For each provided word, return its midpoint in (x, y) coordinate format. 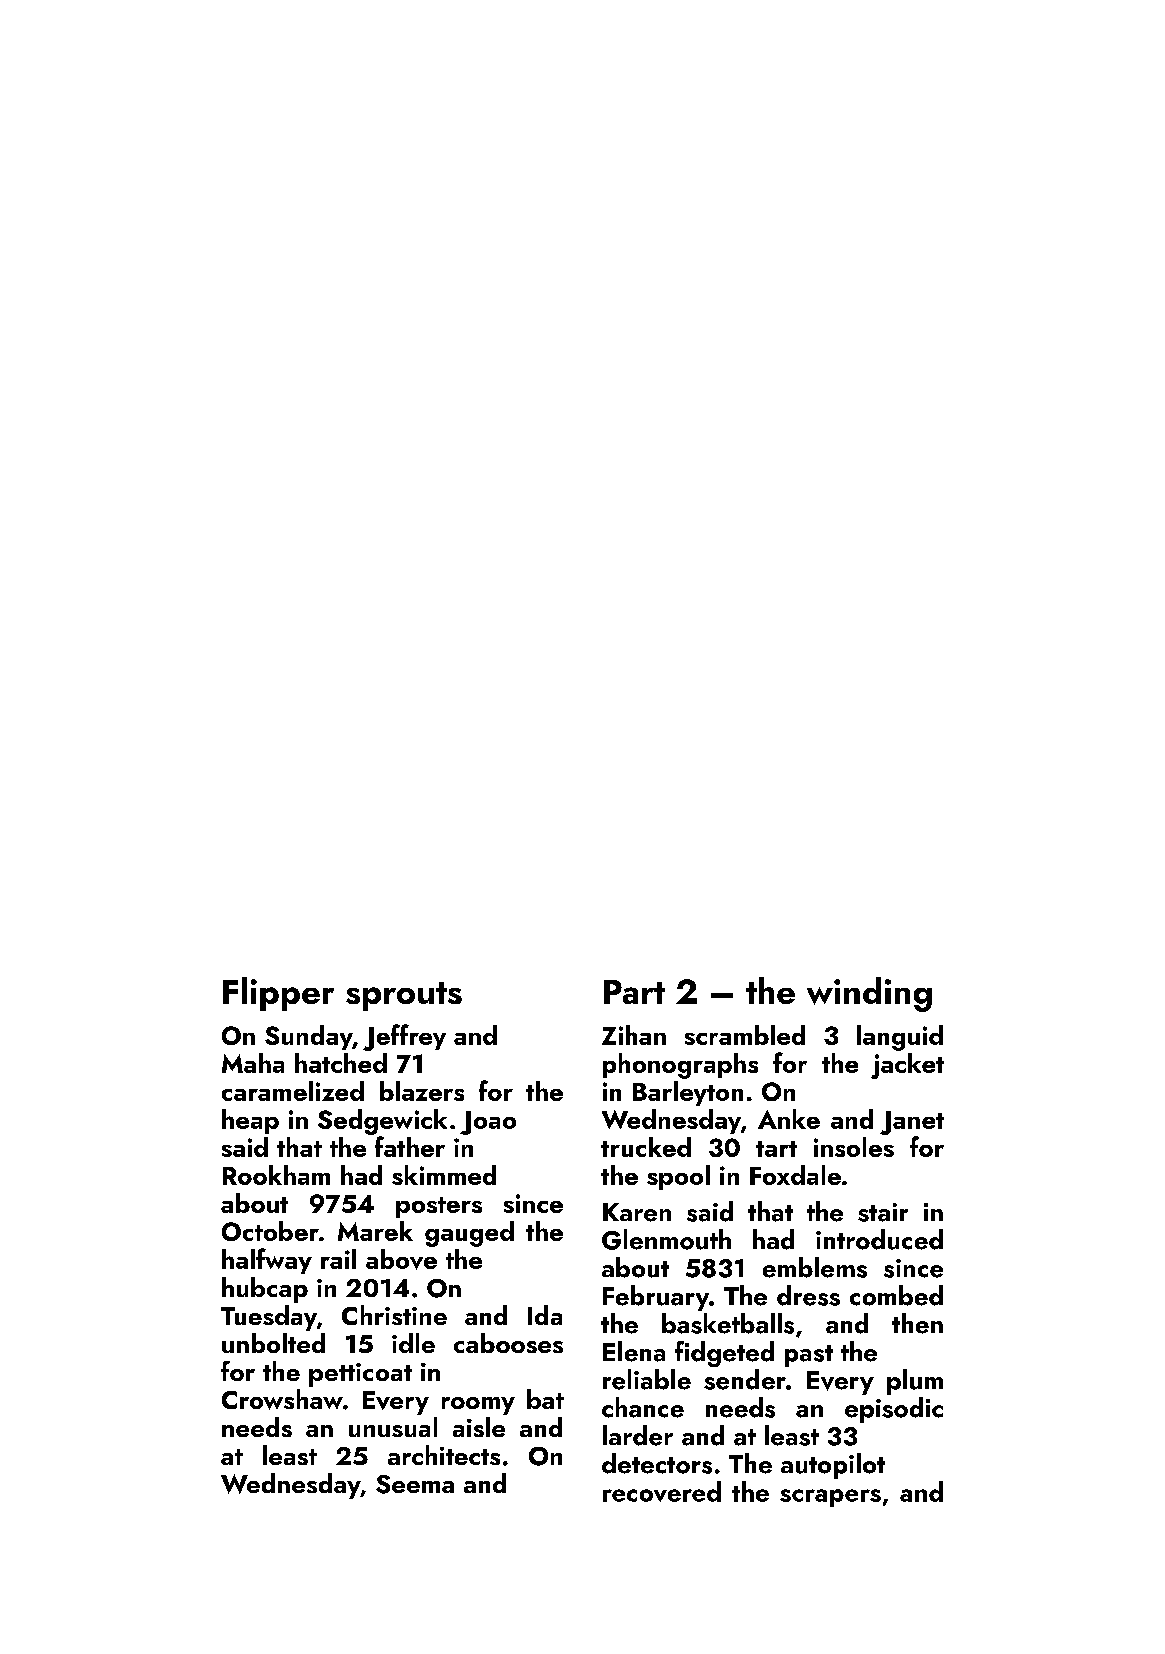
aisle (479, 1427)
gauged (469, 1234)
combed (896, 1295)
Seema (415, 1484)
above (401, 1259)
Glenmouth (666, 1239)
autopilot (833, 1466)
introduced (879, 1239)
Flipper (278, 994)
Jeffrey (404, 1037)
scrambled (745, 1035)
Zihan (634, 1035)
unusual (393, 1427)
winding (869, 994)
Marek (375, 1231)
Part (634, 992)
